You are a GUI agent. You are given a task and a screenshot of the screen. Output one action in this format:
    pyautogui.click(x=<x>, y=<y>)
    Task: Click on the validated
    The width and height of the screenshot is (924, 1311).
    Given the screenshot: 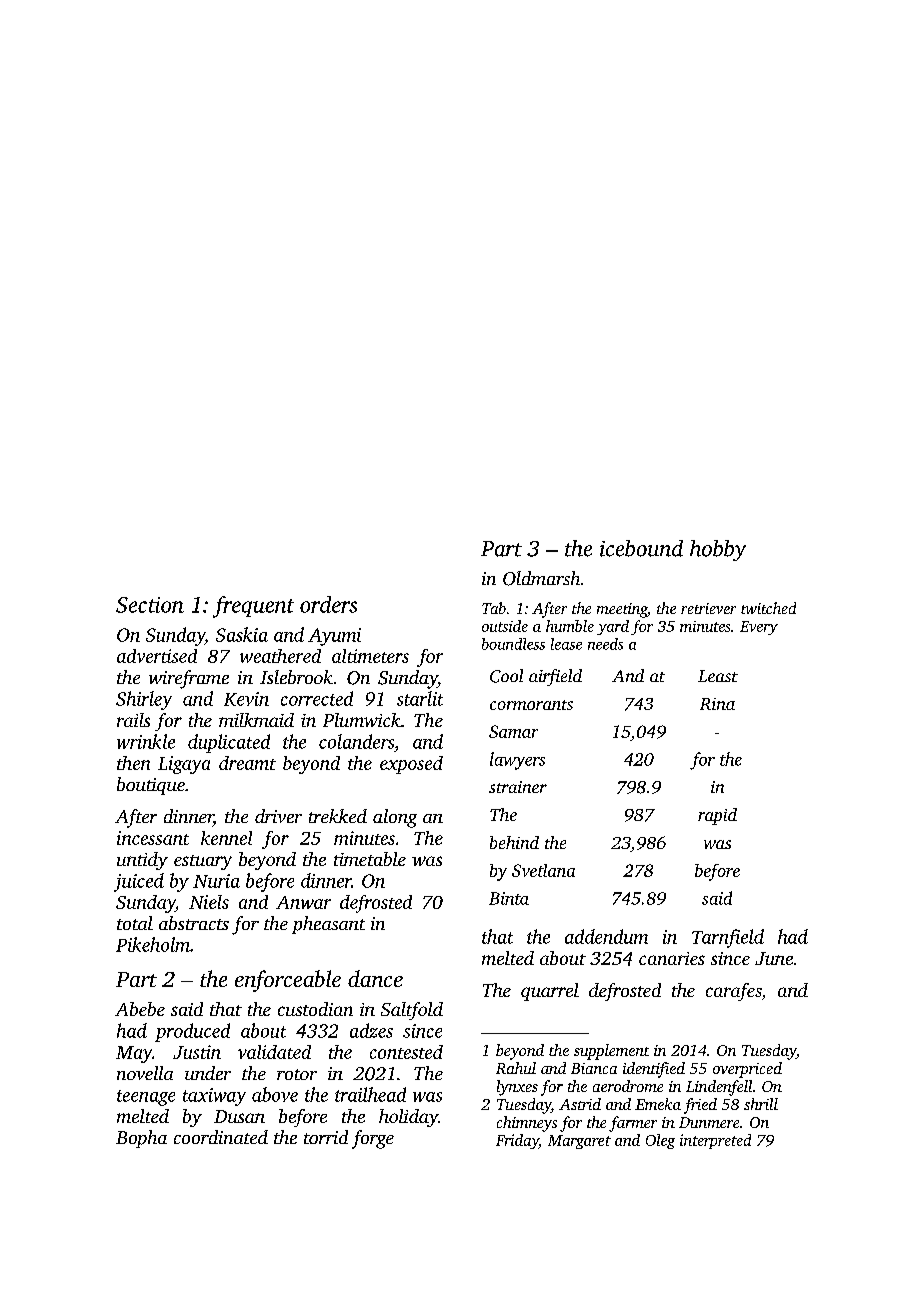 What is the action you would take?
    pyautogui.click(x=274, y=1052)
